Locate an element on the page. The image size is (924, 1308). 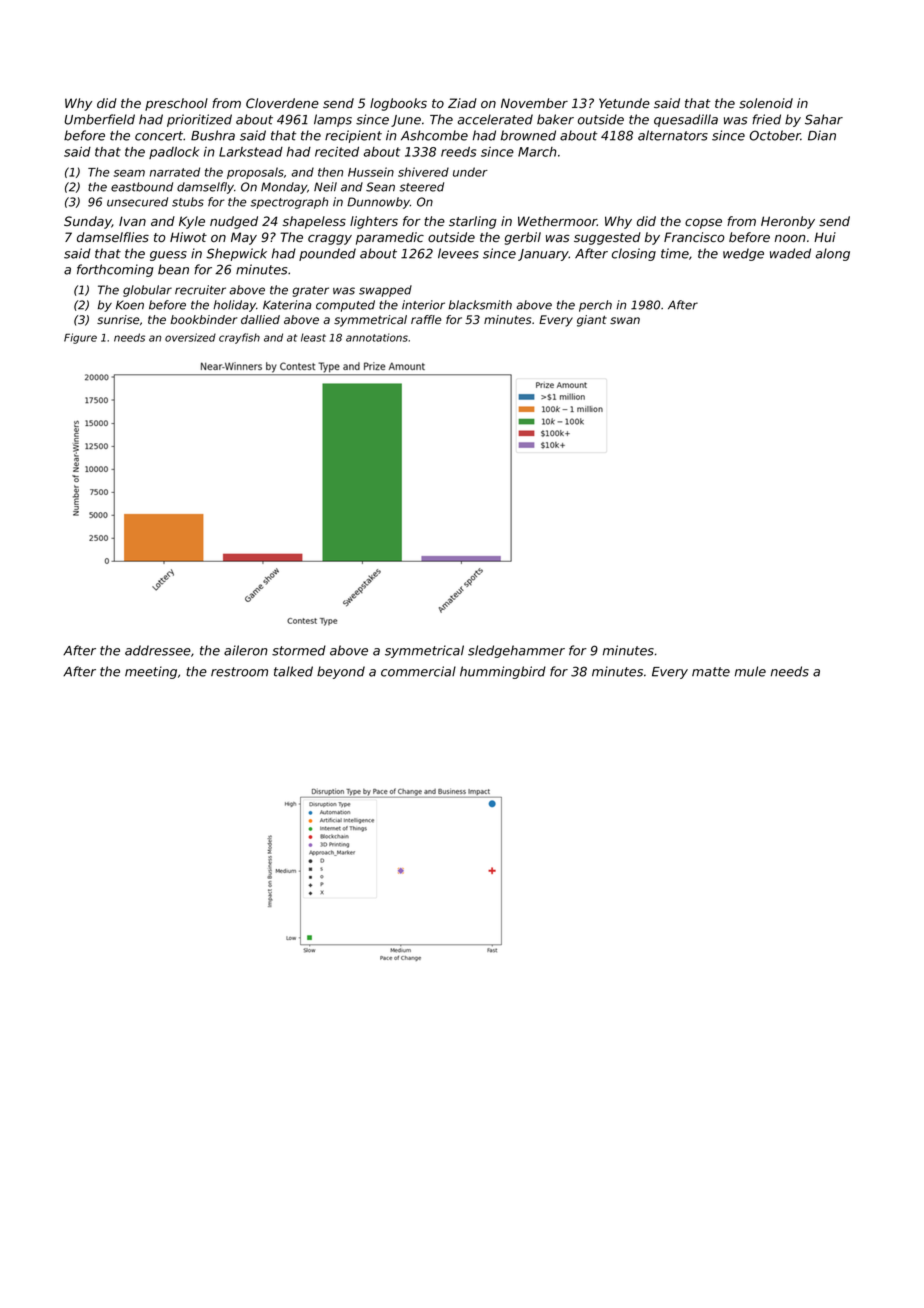
Katerina is located at coordinates (287, 305).
